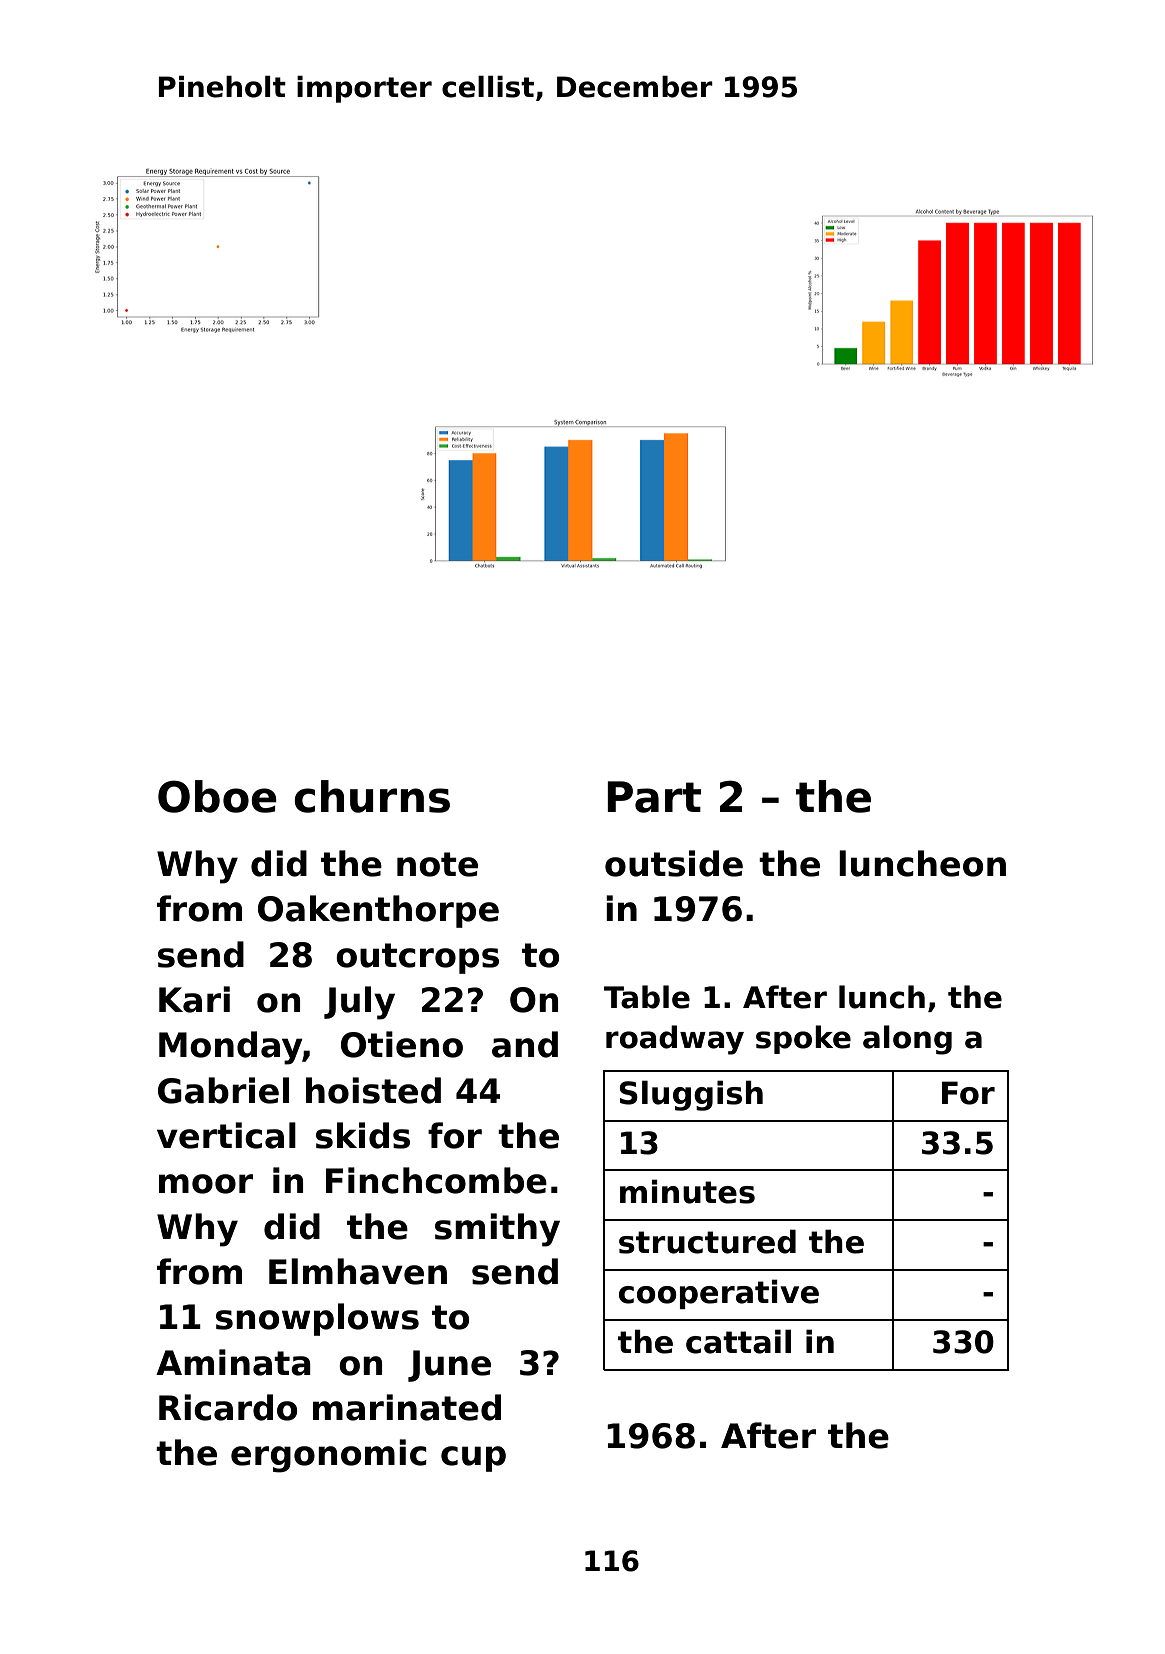 Image resolution: width=1165 pixels, height=1654 pixels. Describe the element at coordinates (675, 1040) in the screenshot. I see `roadway` at that location.
